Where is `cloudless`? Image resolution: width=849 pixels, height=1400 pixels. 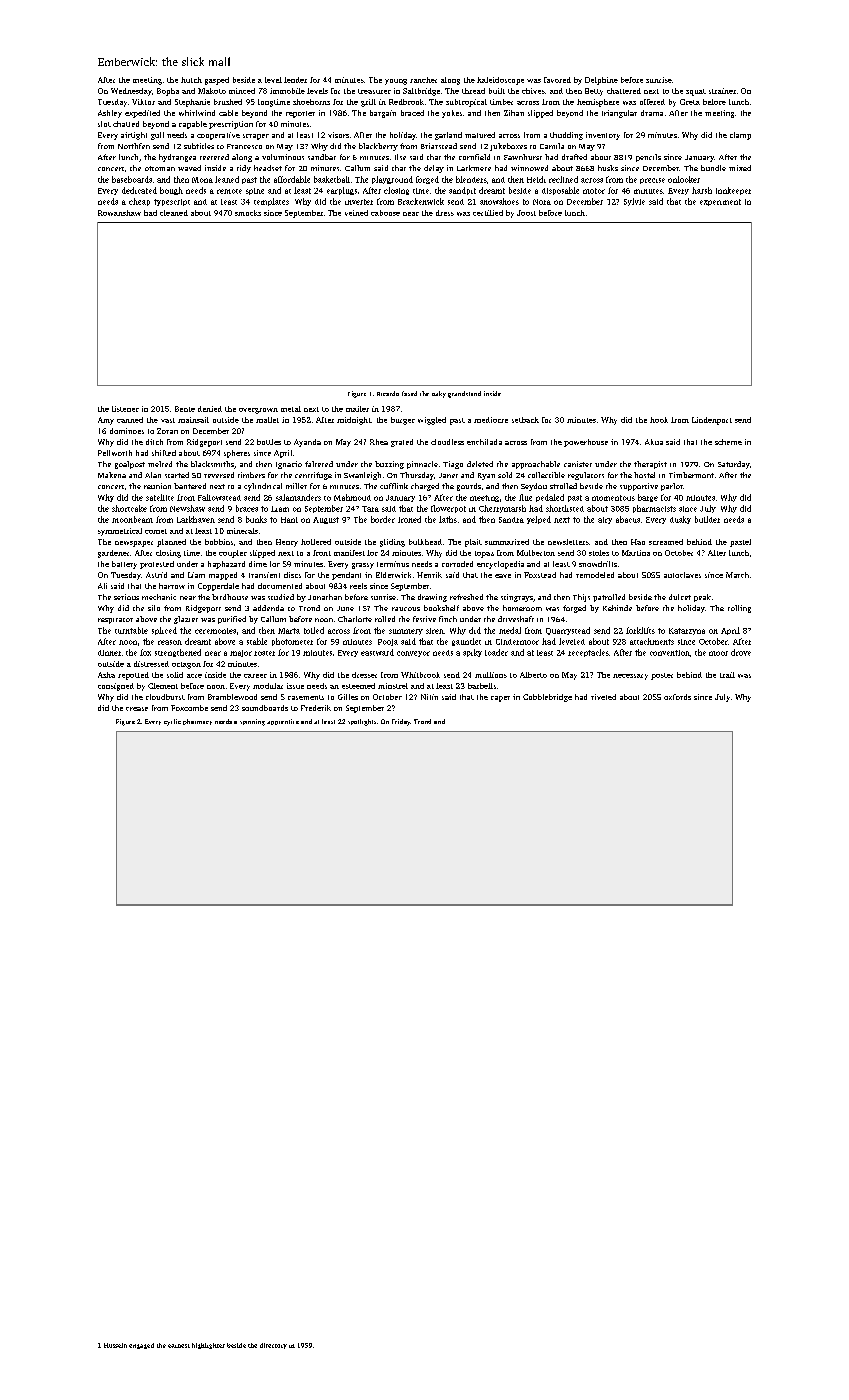 cloudless is located at coordinates (447, 442).
